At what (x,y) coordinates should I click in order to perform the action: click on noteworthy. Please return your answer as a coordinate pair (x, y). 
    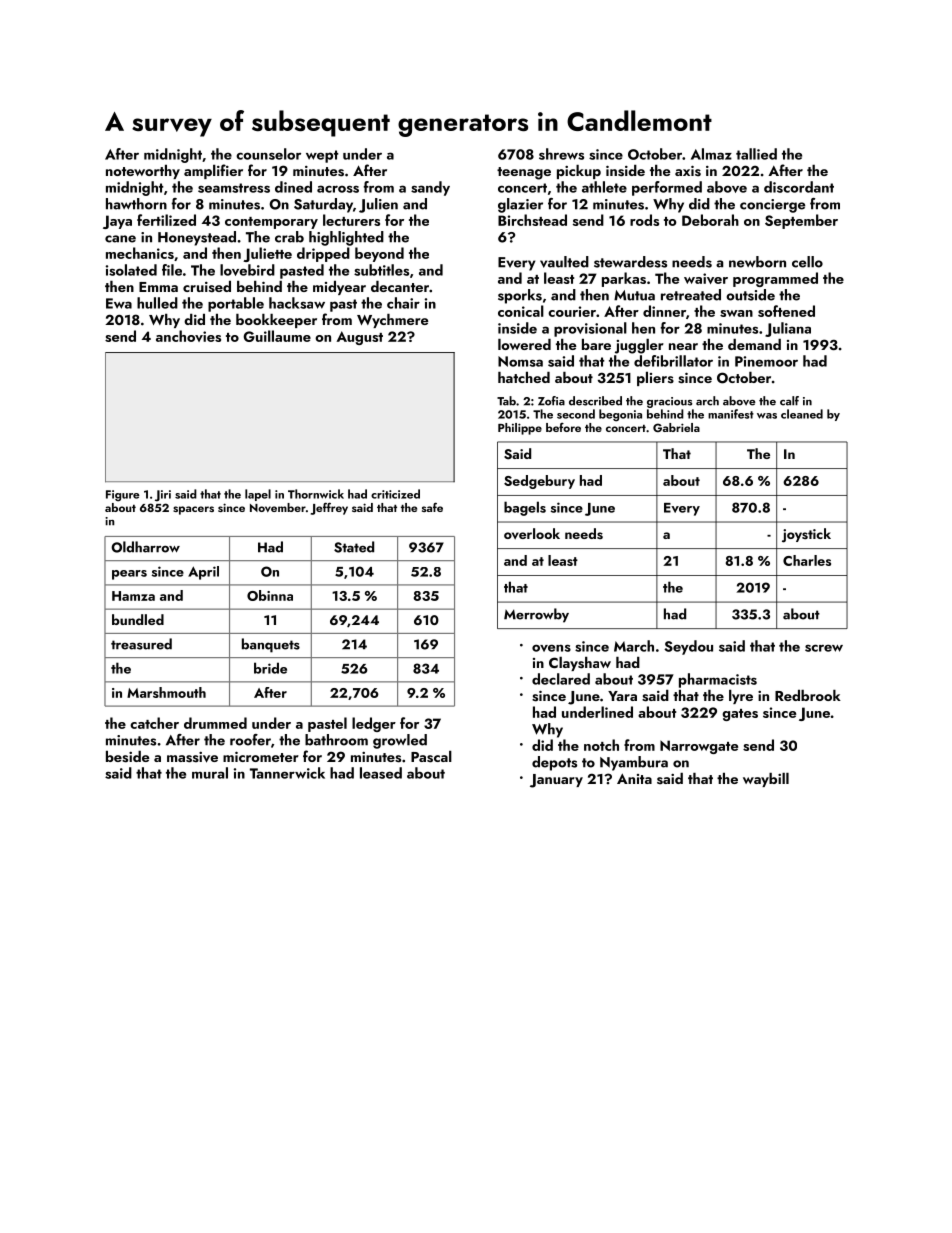
    Looking at the image, I should click on (143, 172).
